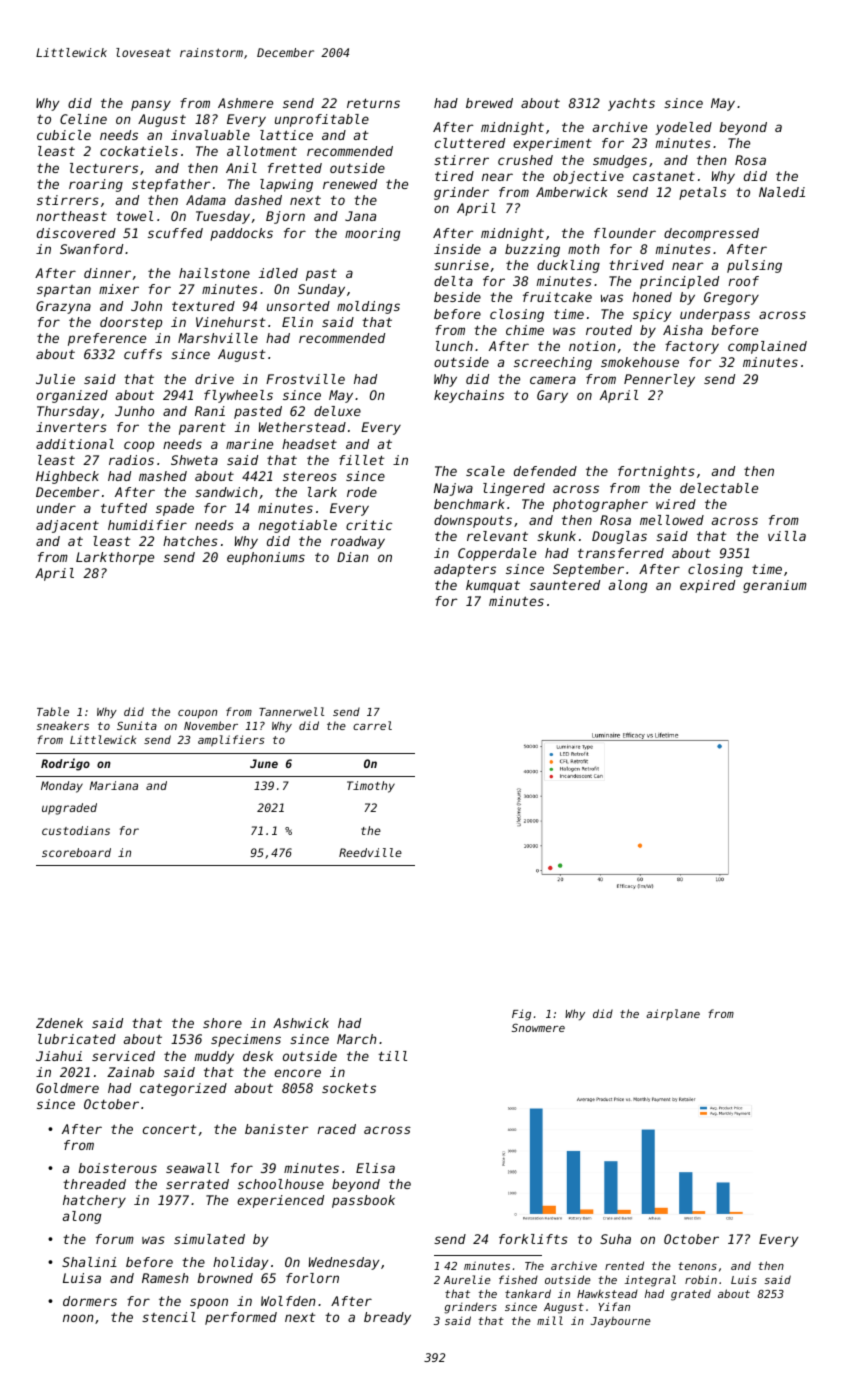  Describe the element at coordinates (222, 1023) in the screenshot. I see `shore` at that location.
